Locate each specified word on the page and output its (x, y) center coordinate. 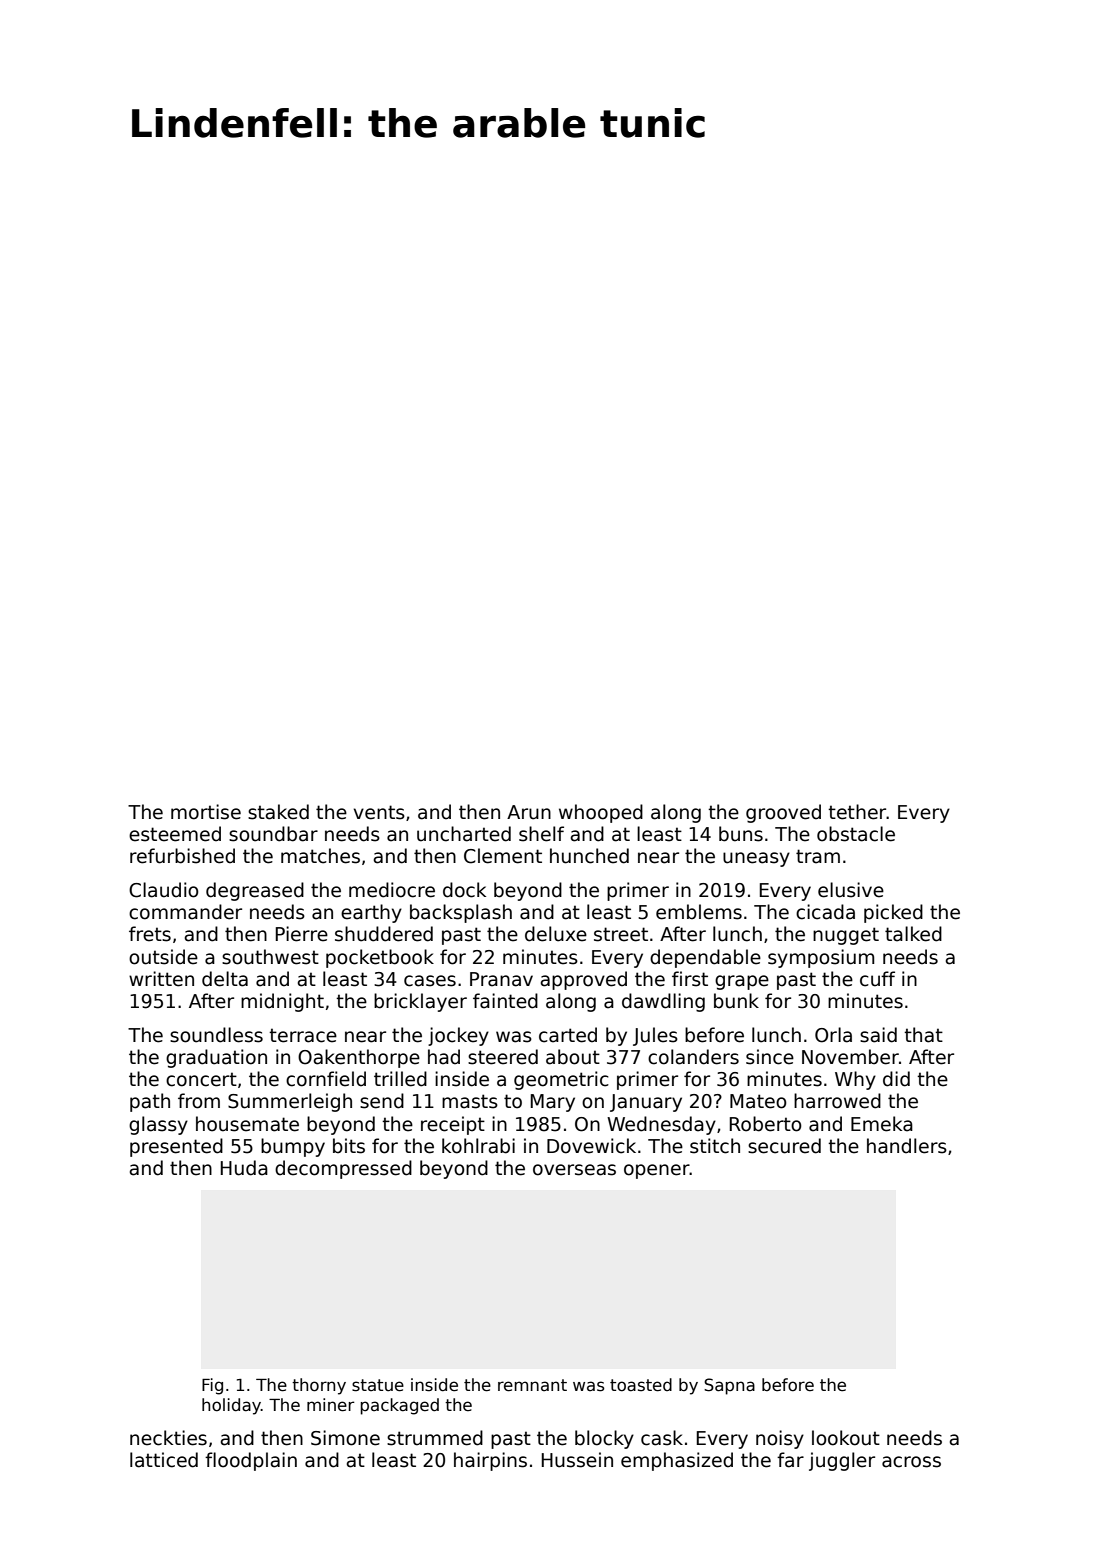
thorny (319, 1386)
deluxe (556, 934)
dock (464, 890)
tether (857, 812)
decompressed (343, 1169)
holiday (231, 1406)
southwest (270, 957)
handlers (907, 1146)
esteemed (175, 834)
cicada (825, 912)
